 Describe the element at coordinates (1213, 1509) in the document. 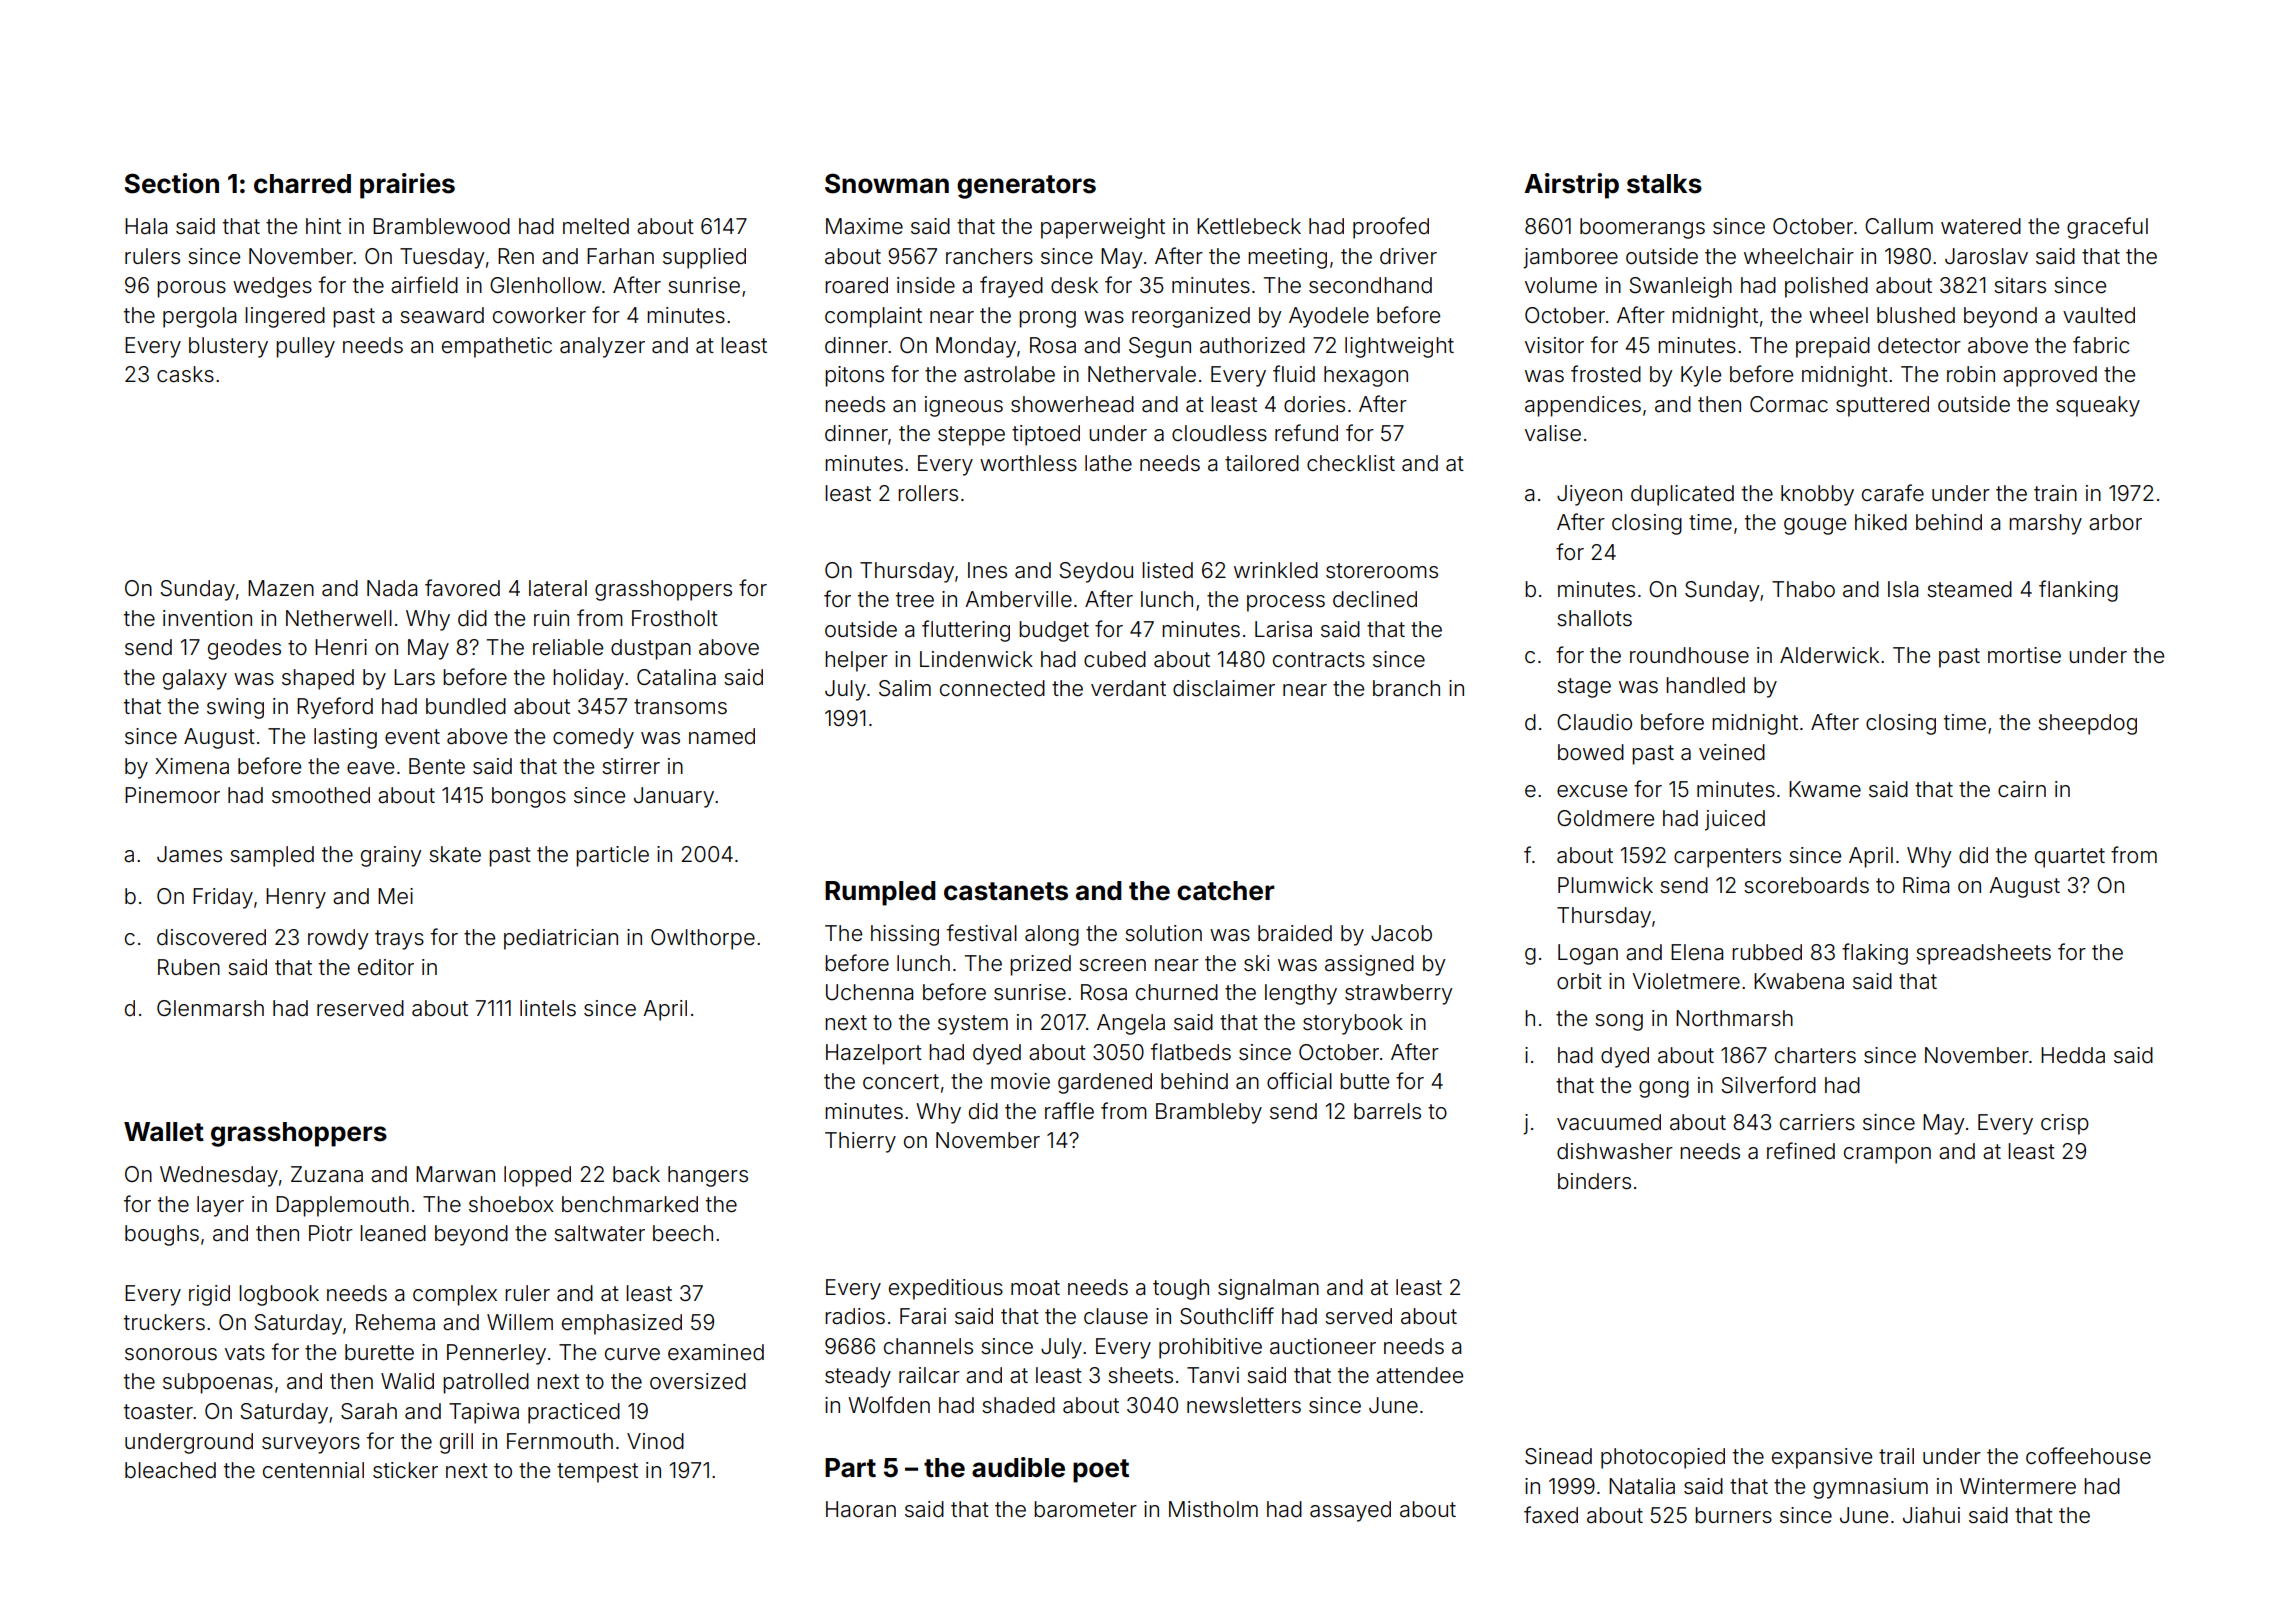

I see `Mistholm` at that location.
